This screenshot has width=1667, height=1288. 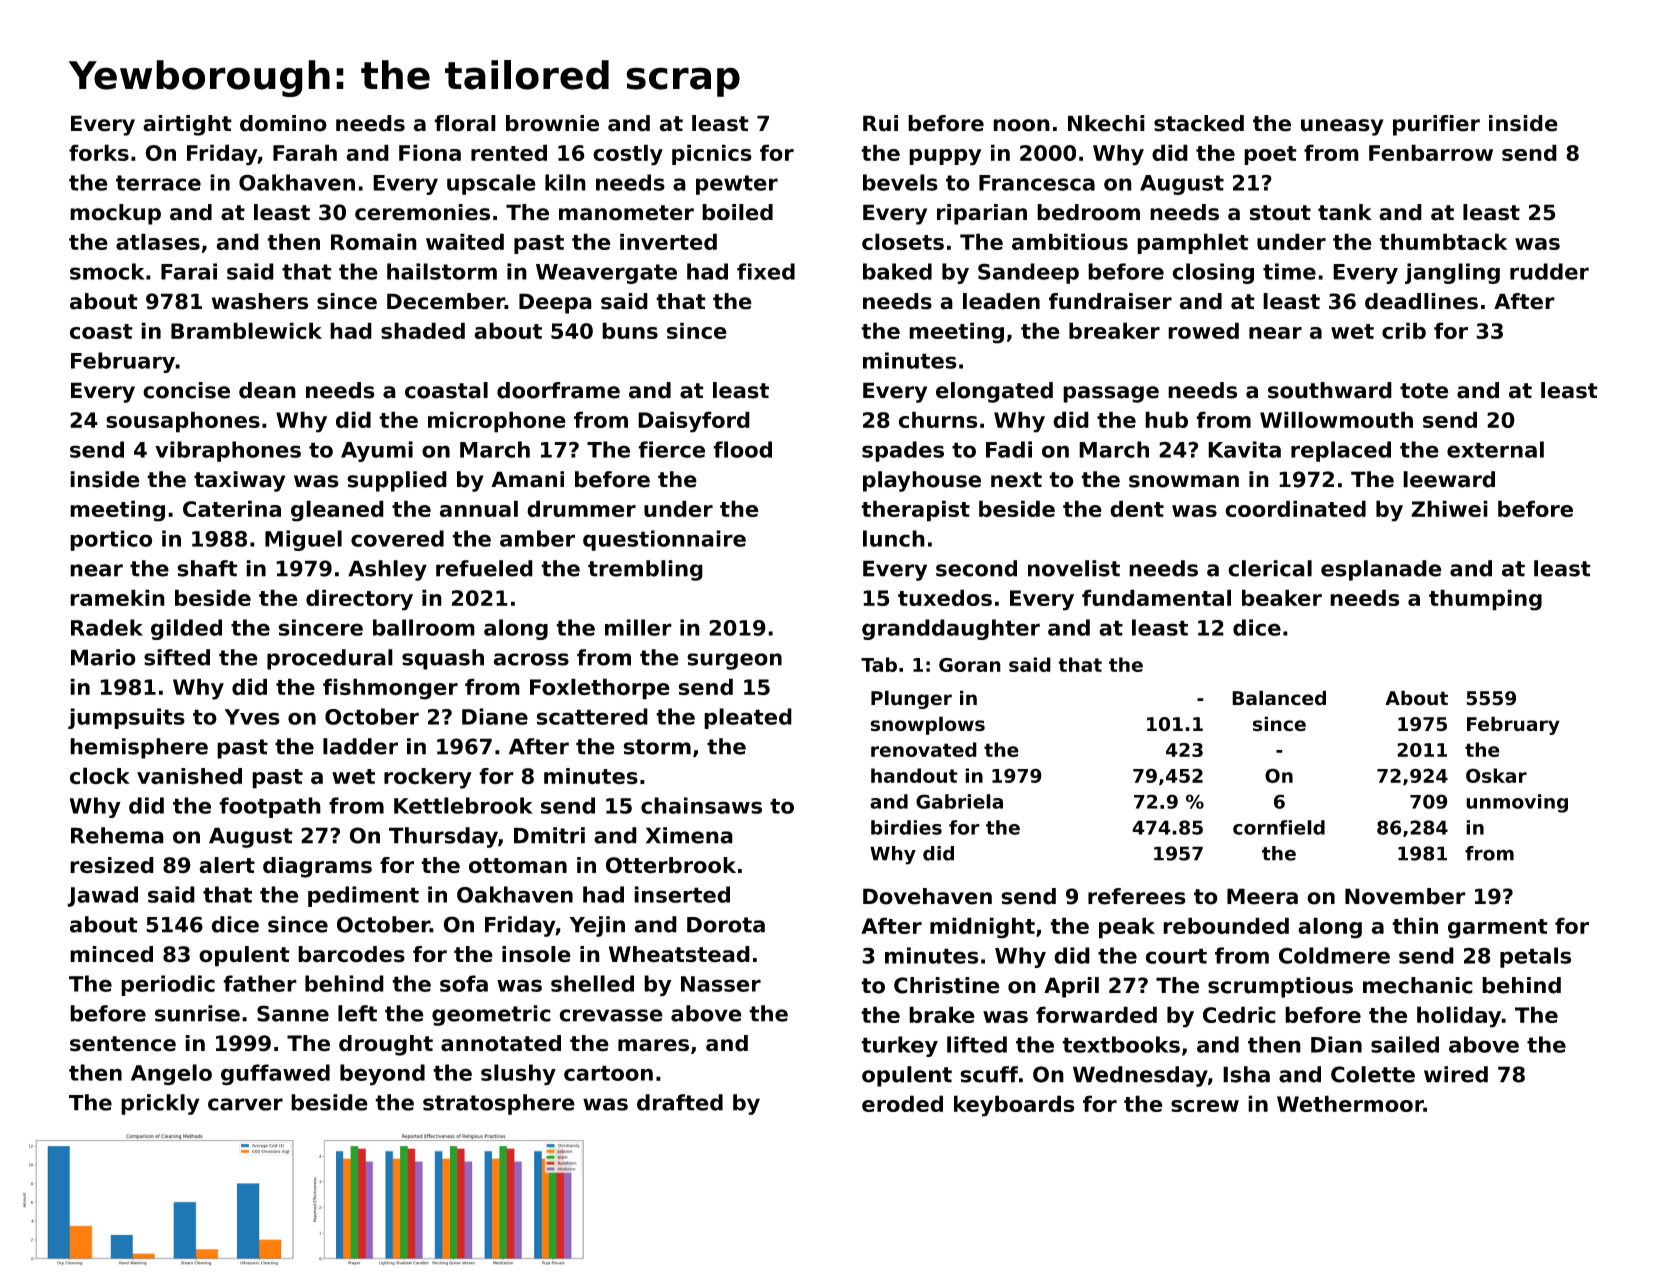 What do you see at coordinates (638, 627) in the screenshot?
I see `miller` at bounding box center [638, 627].
